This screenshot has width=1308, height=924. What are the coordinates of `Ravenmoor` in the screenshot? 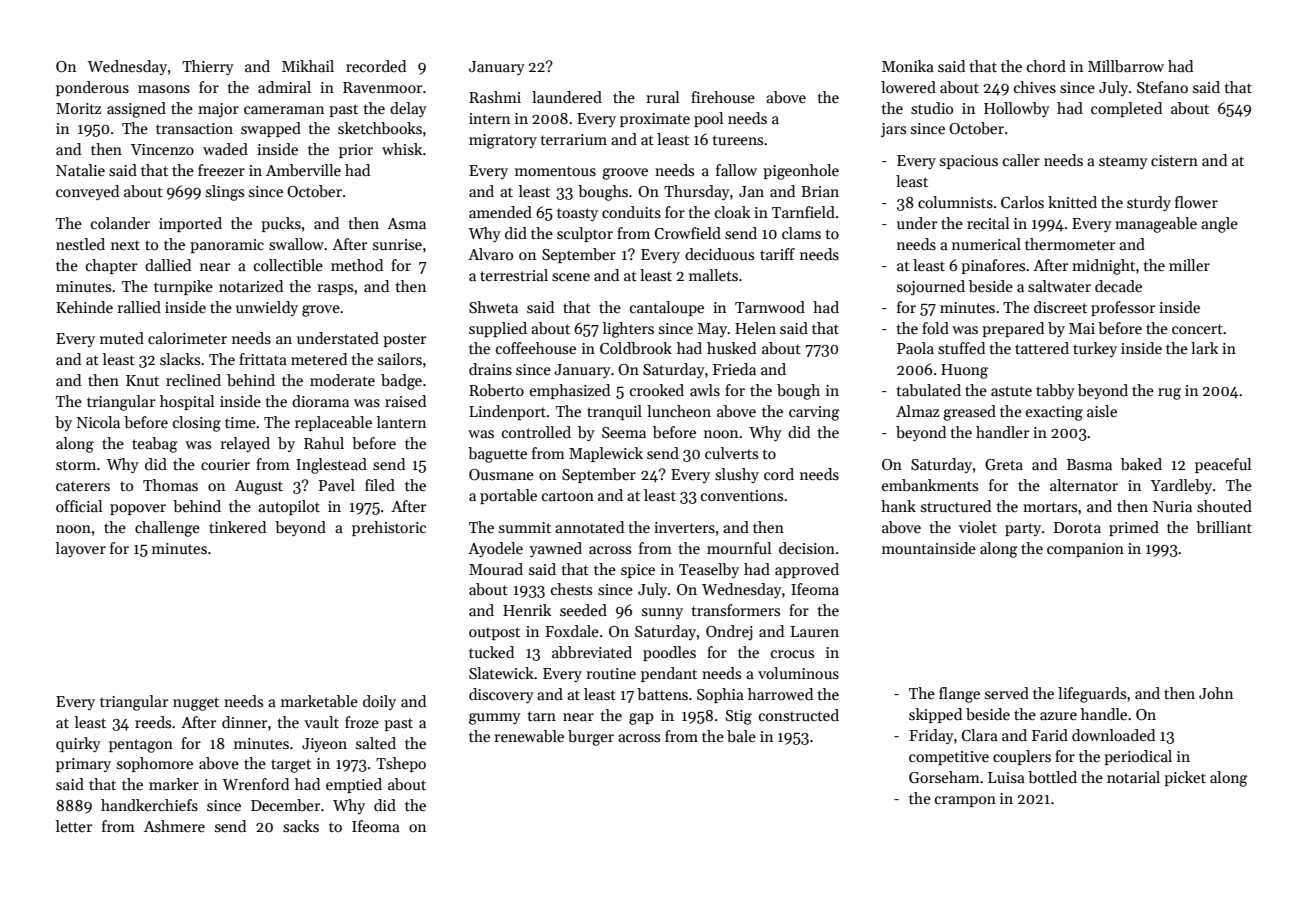 It's located at (382, 87).
